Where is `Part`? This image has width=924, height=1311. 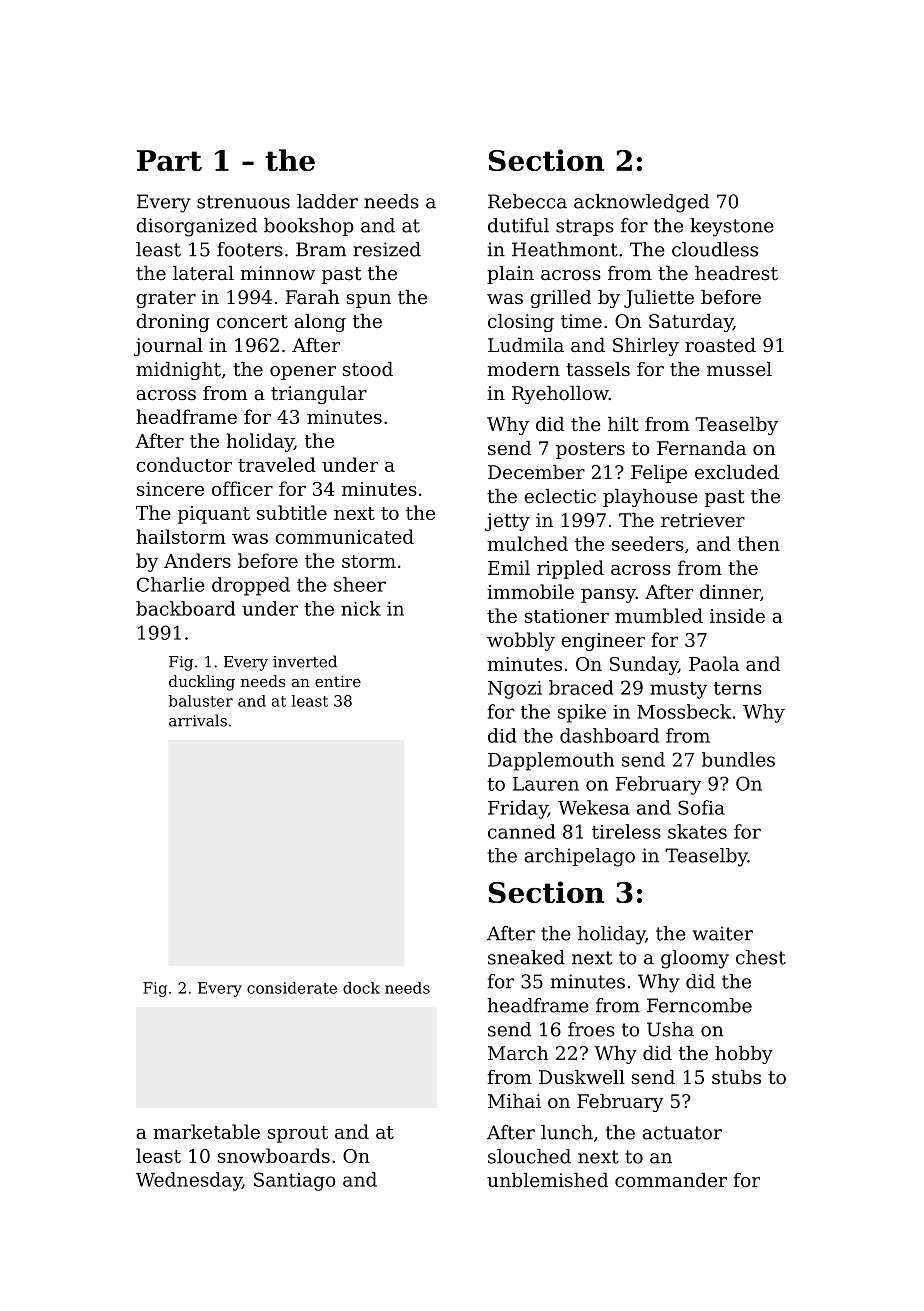
Part is located at coordinates (169, 160).
